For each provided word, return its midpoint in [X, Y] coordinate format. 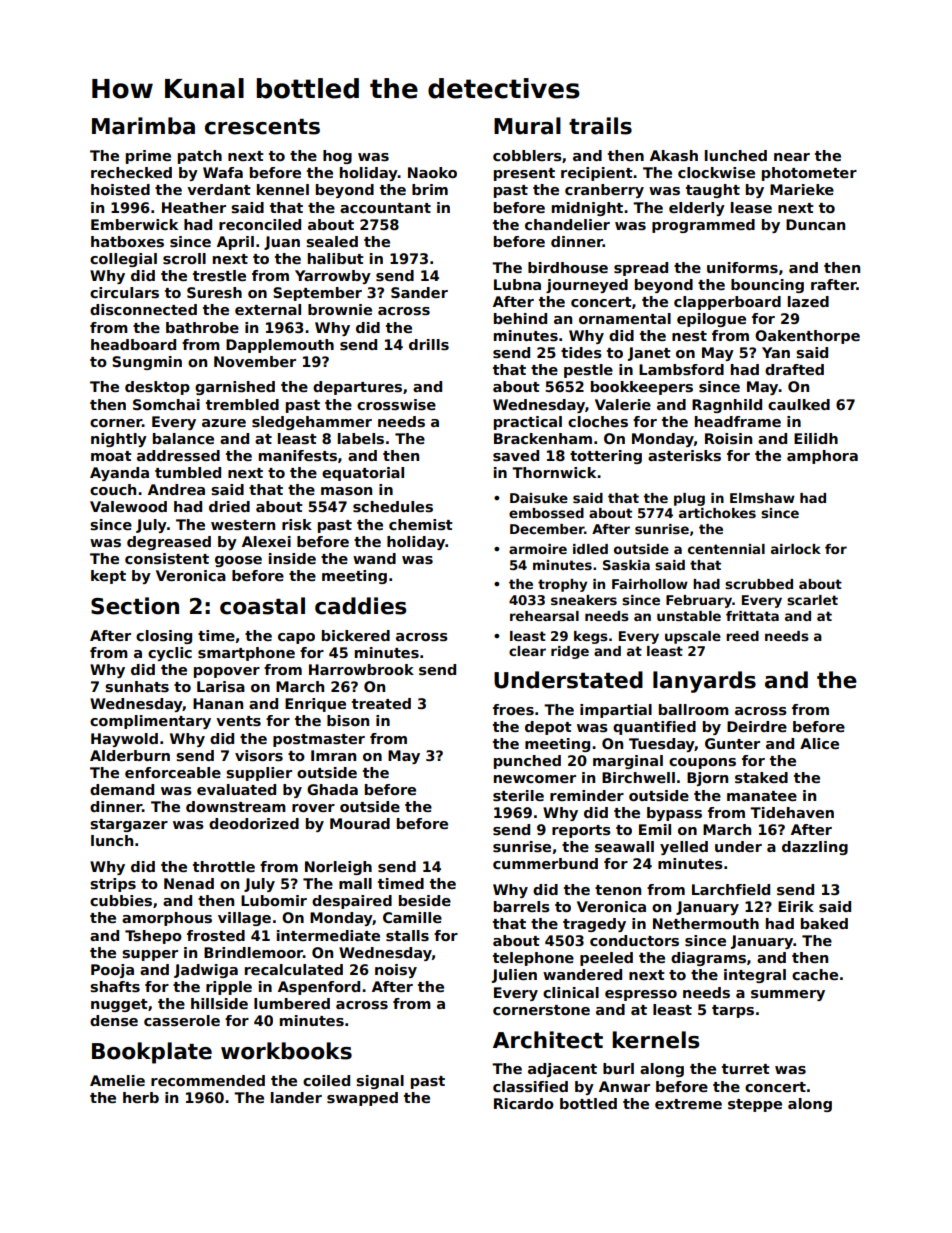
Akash [674, 155]
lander [296, 1097]
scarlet [812, 600]
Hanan [218, 703]
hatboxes [127, 241]
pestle [588, 371]
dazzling [815, 848]
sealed [332, 241]
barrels [522, 906]
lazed [808, 301]
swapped [362, 1099]
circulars [124, 292]
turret [746, 1069]
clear [527, 651]
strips [113, 885]
